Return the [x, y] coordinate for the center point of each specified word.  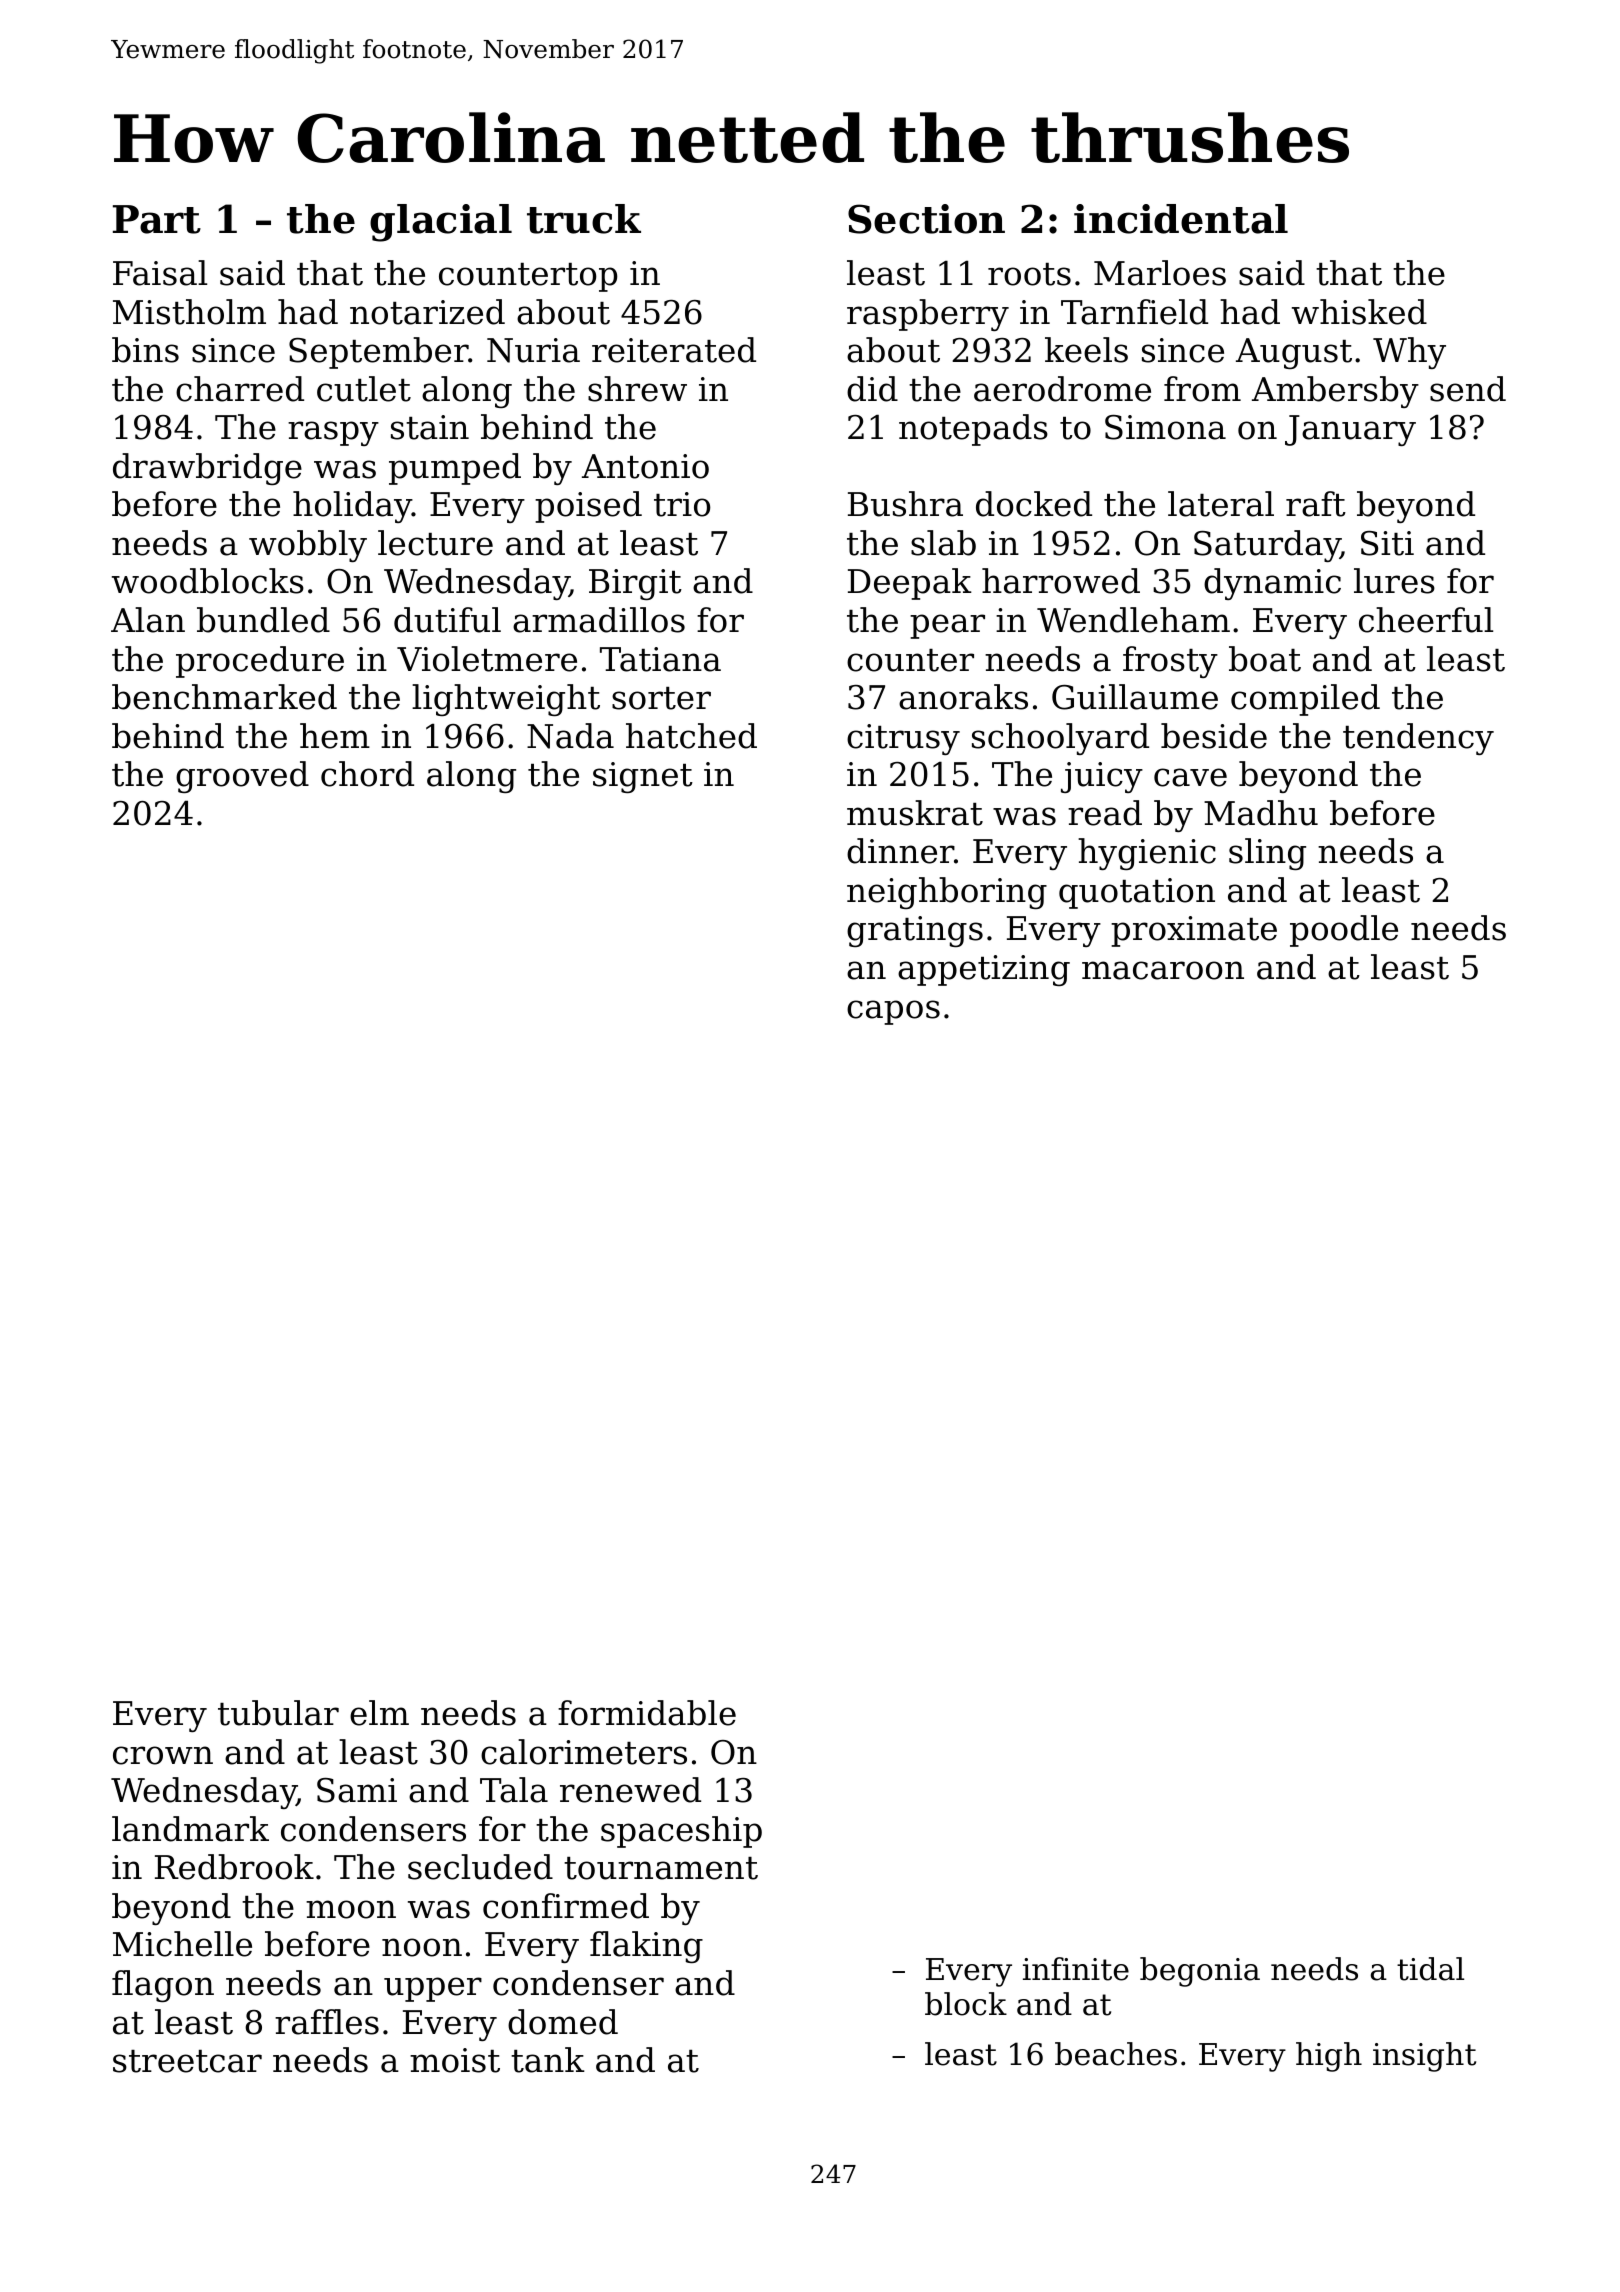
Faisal [160, 273]
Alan [148, 620]
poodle [1344, 931]
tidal [1430, 1969]
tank [548, 2060]
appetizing [984, 970]
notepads [973, 430]
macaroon [1163, 970]
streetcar [187, 2061]
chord [367, 774]
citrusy [903, 739]
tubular [278, 1713]
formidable [647, 1713]
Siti [1387, 543]
